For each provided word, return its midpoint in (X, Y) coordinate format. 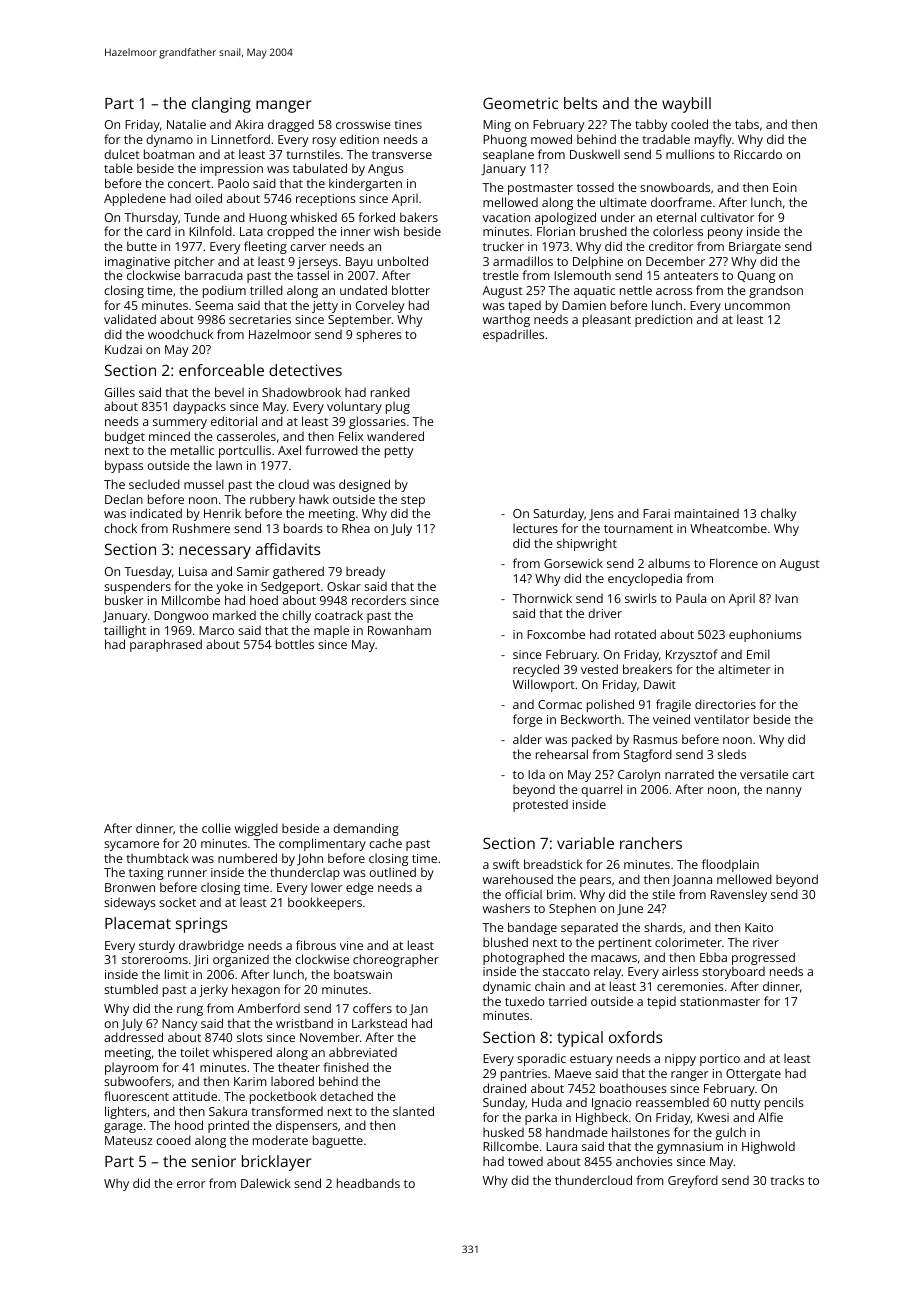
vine (351, 945)
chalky (778, 514)
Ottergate (753, 1075)
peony (725, 234)
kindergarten (365, 184)
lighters (126, 1112)
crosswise (363, 124)
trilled (266, 290)
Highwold (768, 1147)
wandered (395, 436)
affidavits (288, 549)
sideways (130, 904)
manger (283, 106)
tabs (747, 124)
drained (504, 1088)
